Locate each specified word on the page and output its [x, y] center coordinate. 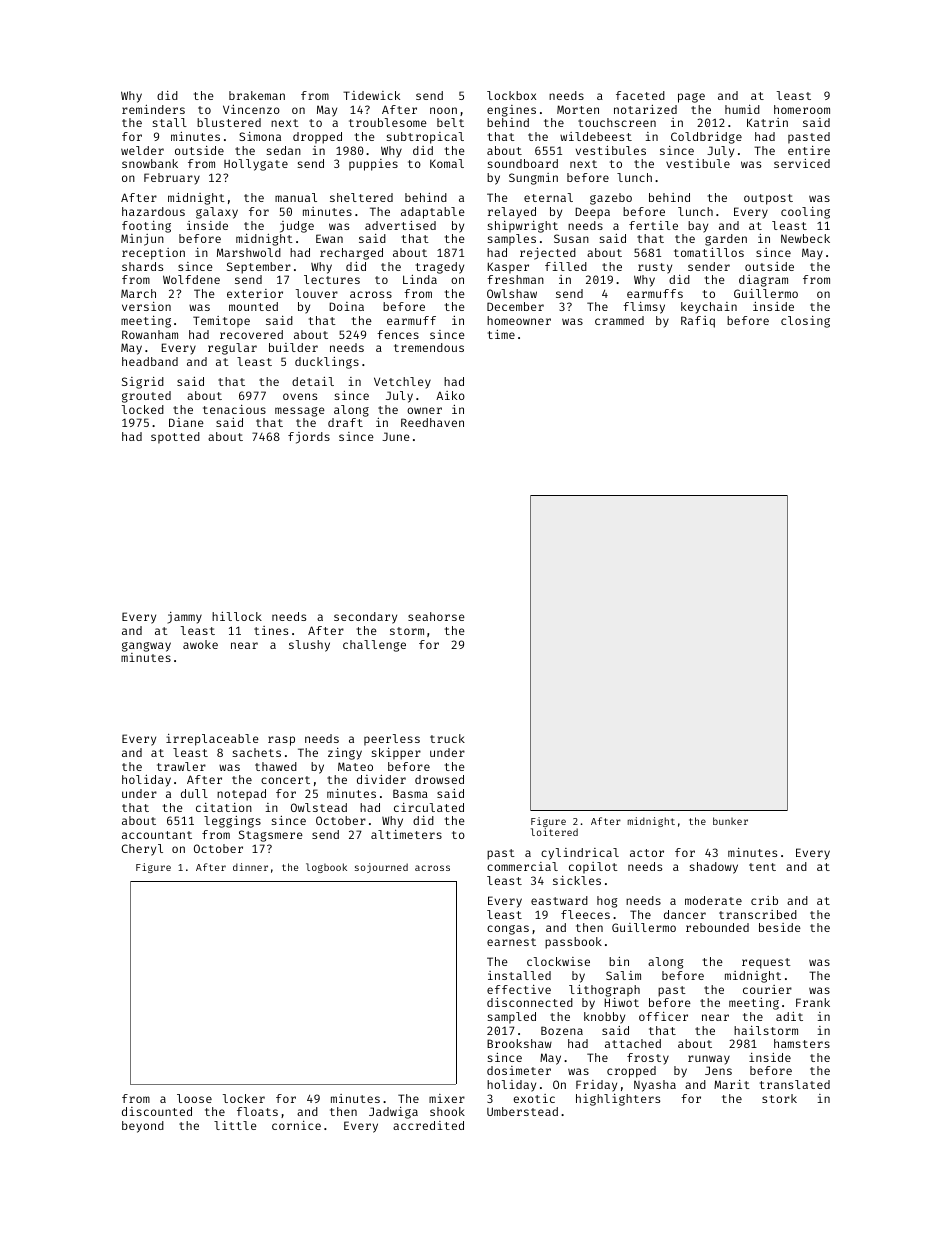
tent [762, 867]
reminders [153, 109]
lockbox [511, 95]
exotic [534, 1098]
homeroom [802, 109]
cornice [296, 1125]
